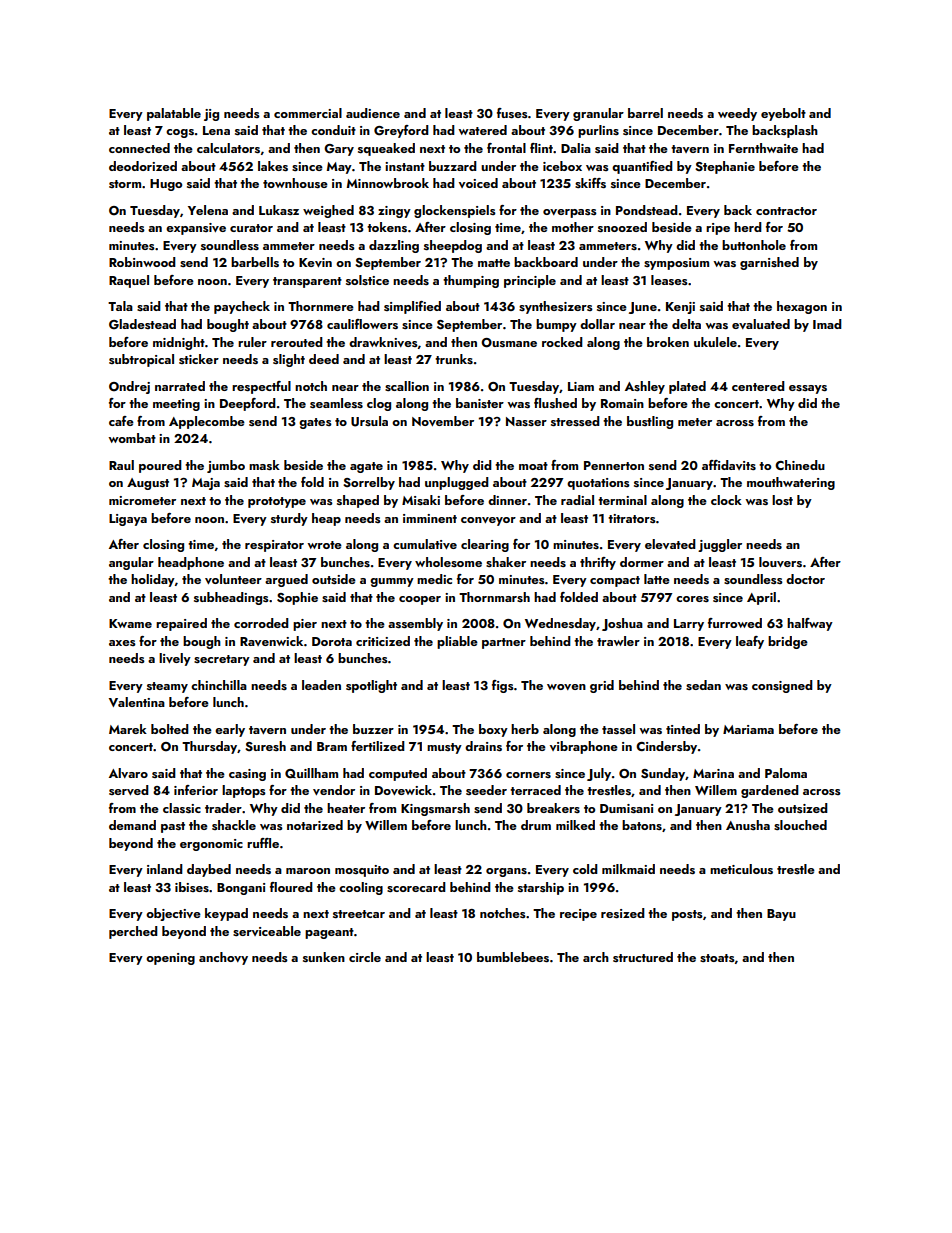 Image resolution: width=952 pixels, height=1233 pixels. I want to click on stoats, so click(717, 958).
